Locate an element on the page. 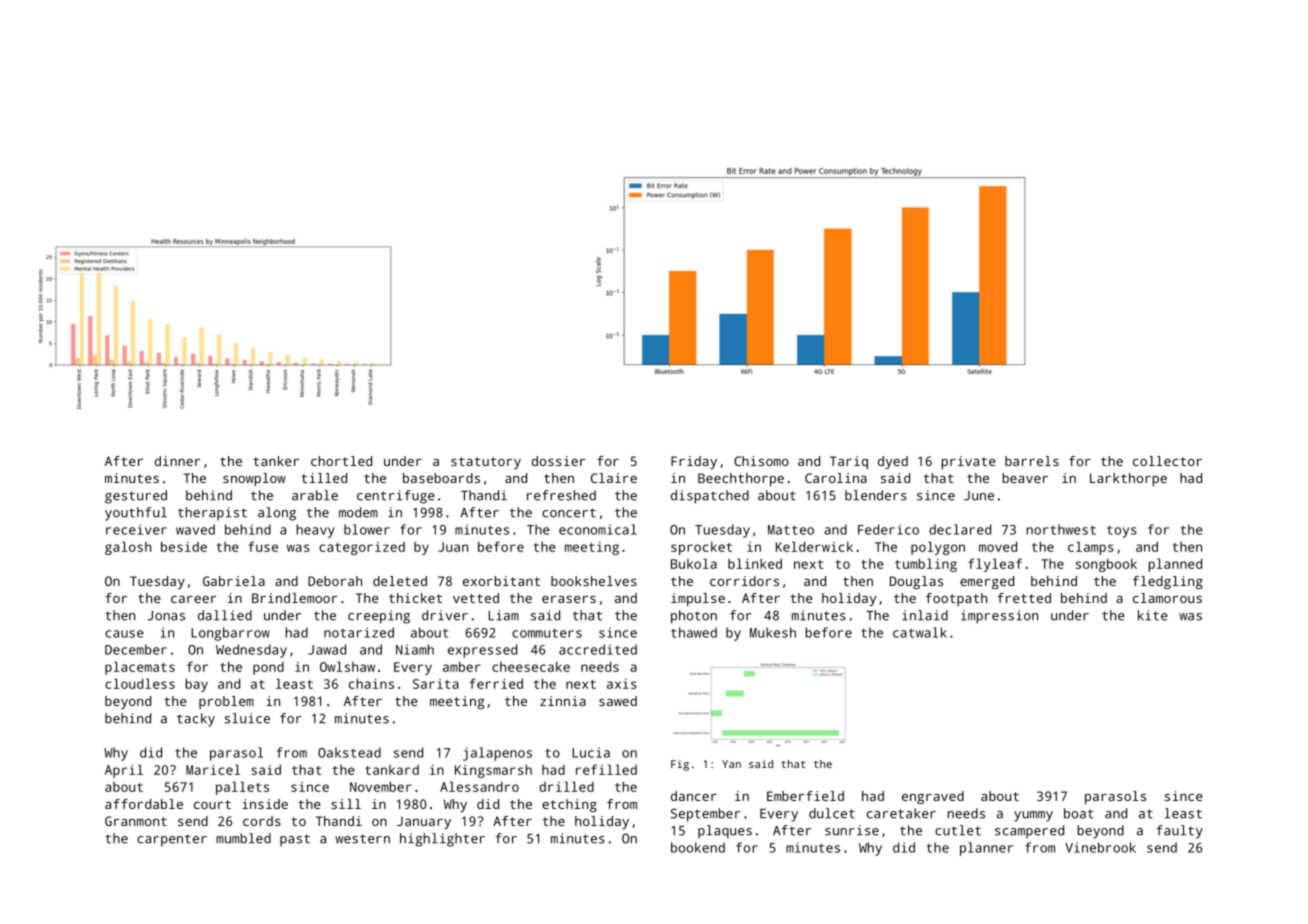 The width and height of the image is (1308, 924). pond is located at coordinates (268, 668).
